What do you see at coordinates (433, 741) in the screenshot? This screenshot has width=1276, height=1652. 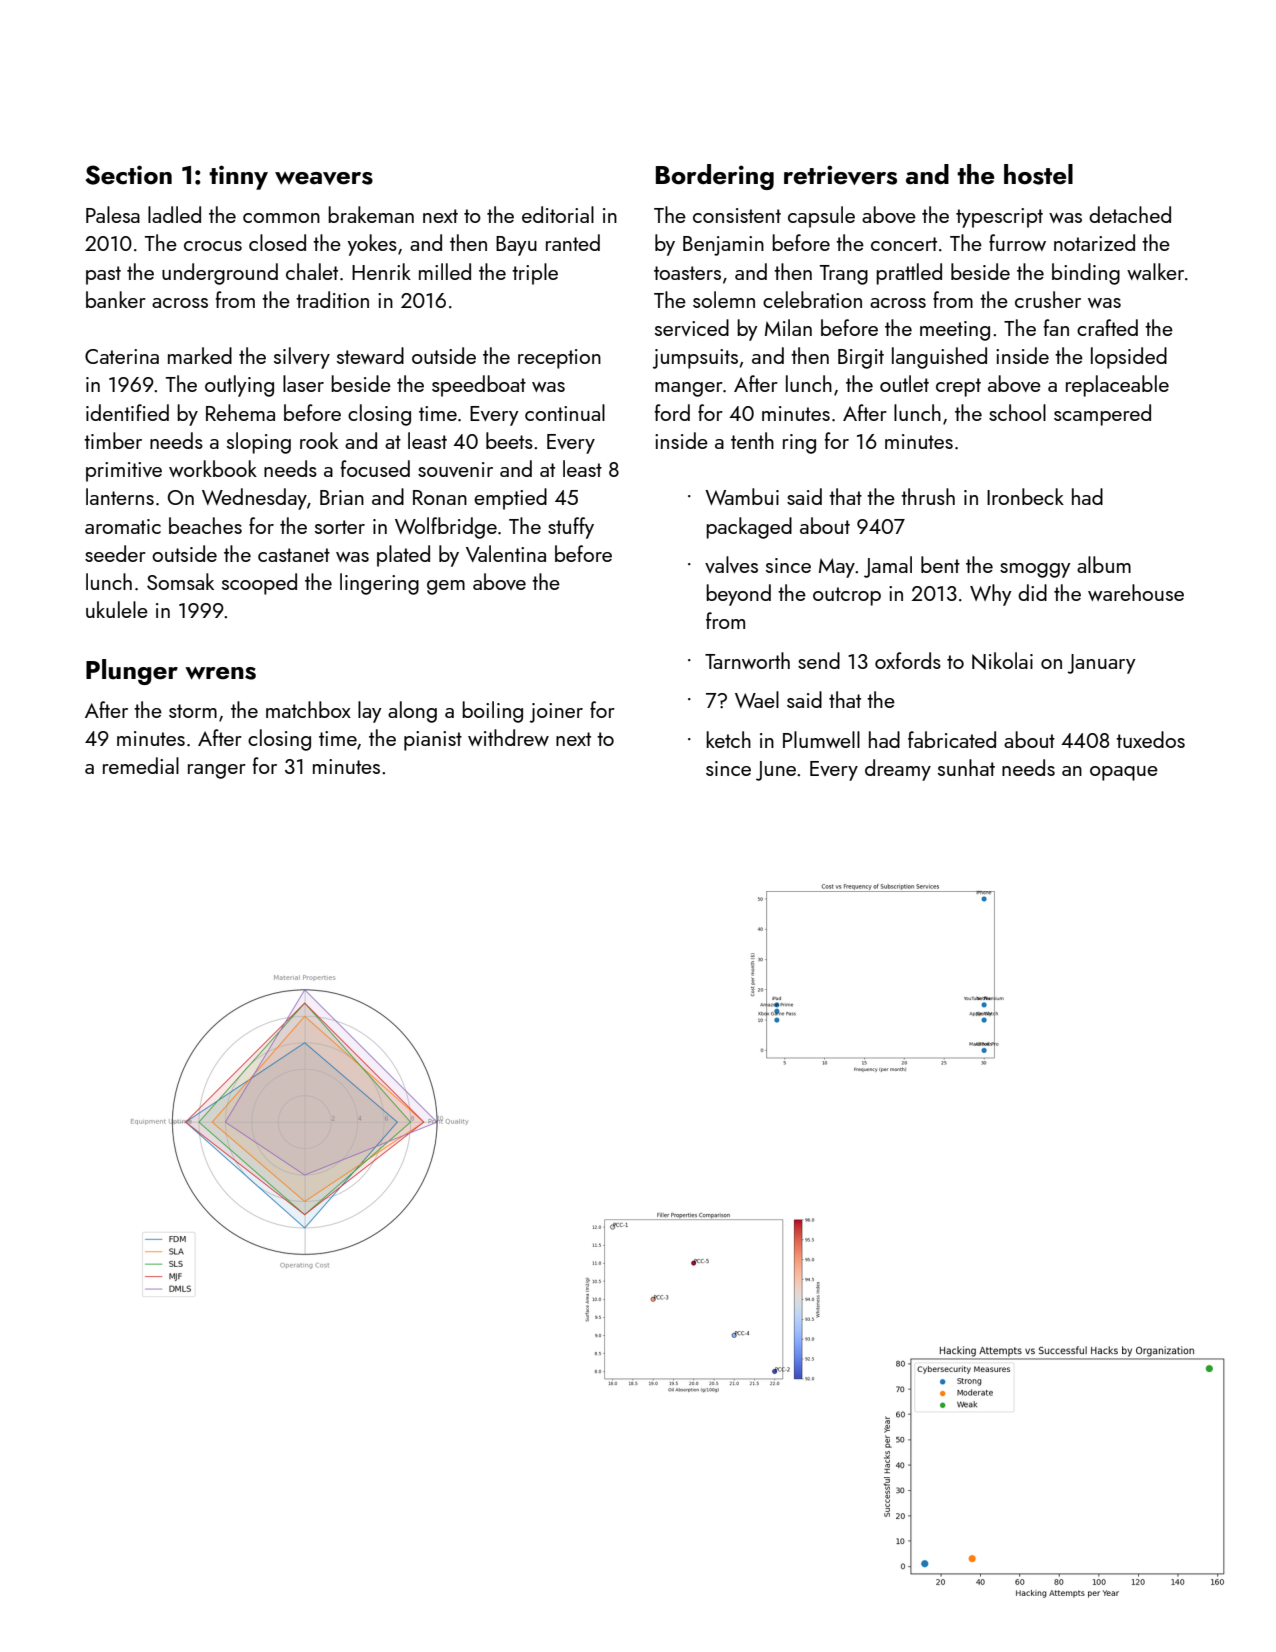 I see `pianist` at bounding box center [433, 741].
